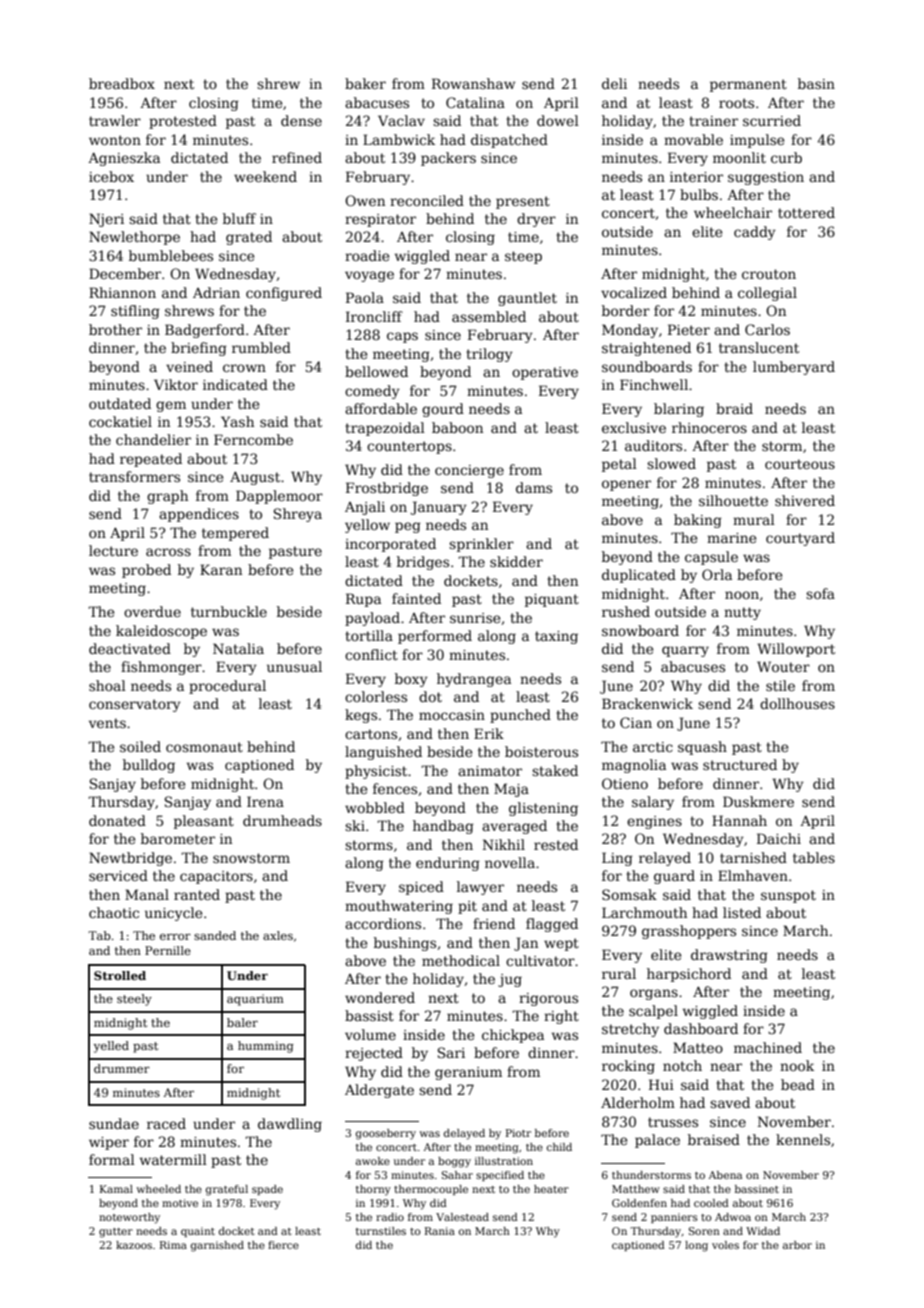 Image resolution: width=924 pixels, height=1308 pixels. I want to click on physicist, so click(376, 772).
